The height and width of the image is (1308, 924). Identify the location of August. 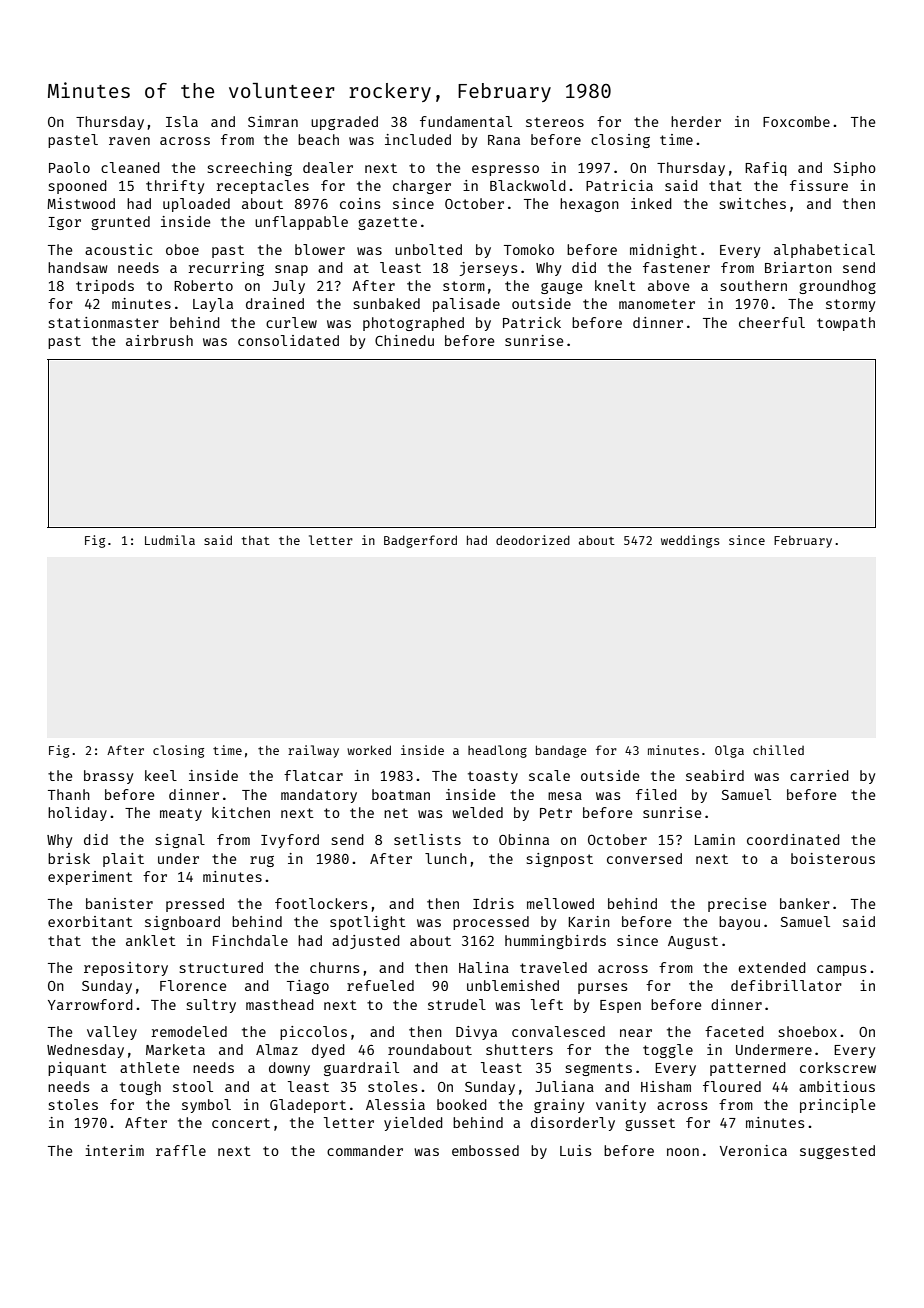
(693, 942).
